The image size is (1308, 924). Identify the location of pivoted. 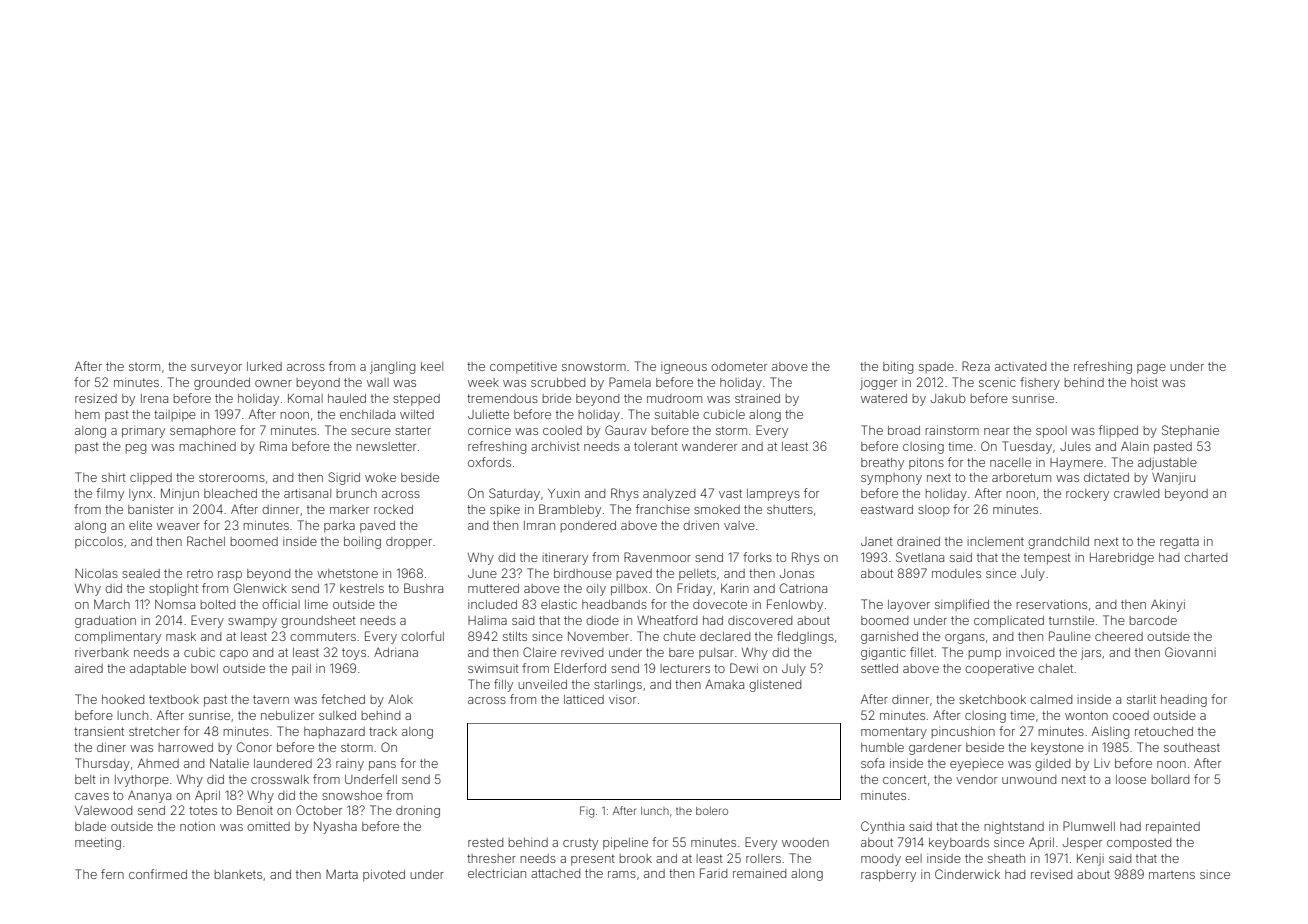
(384, 876).
